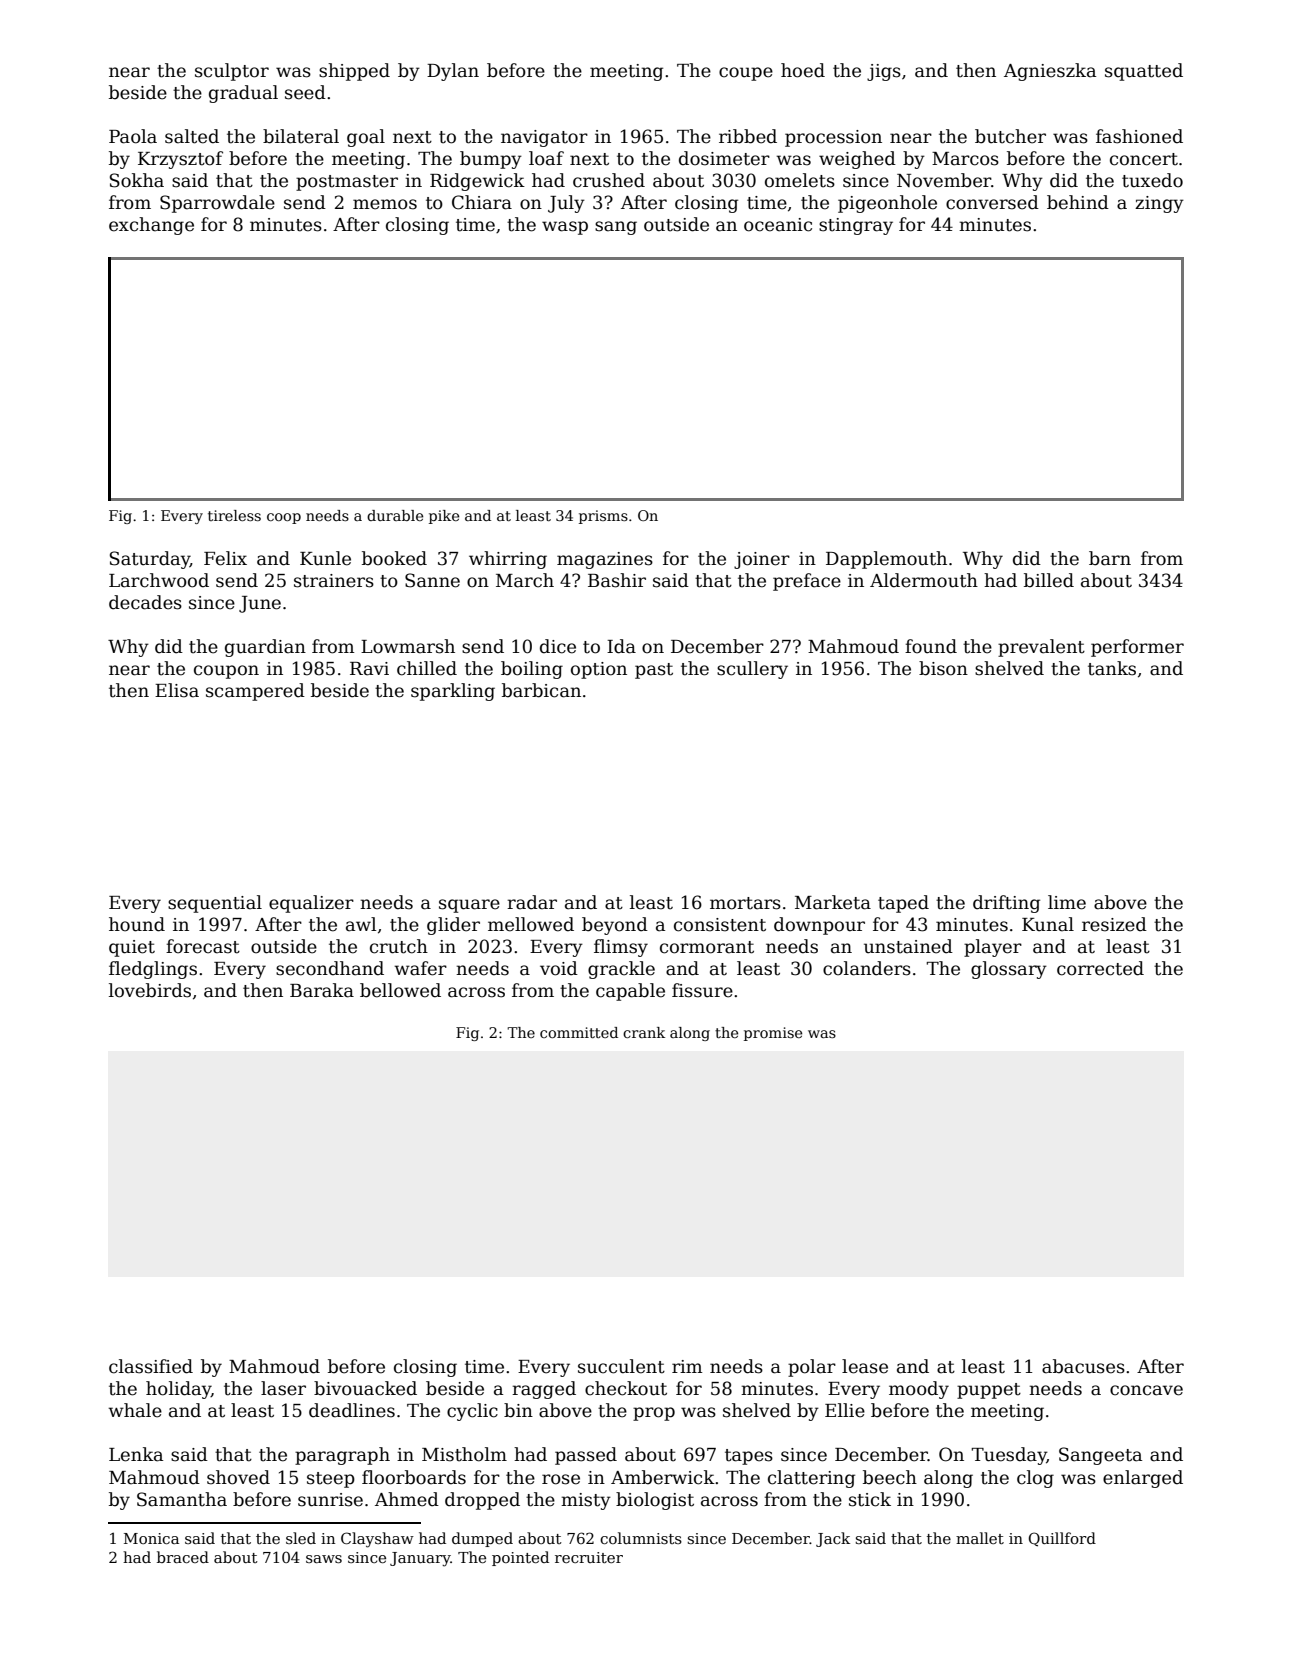 The height and width of the image is (1672, 1292). I want to click on exchange, so click(151, 226).
